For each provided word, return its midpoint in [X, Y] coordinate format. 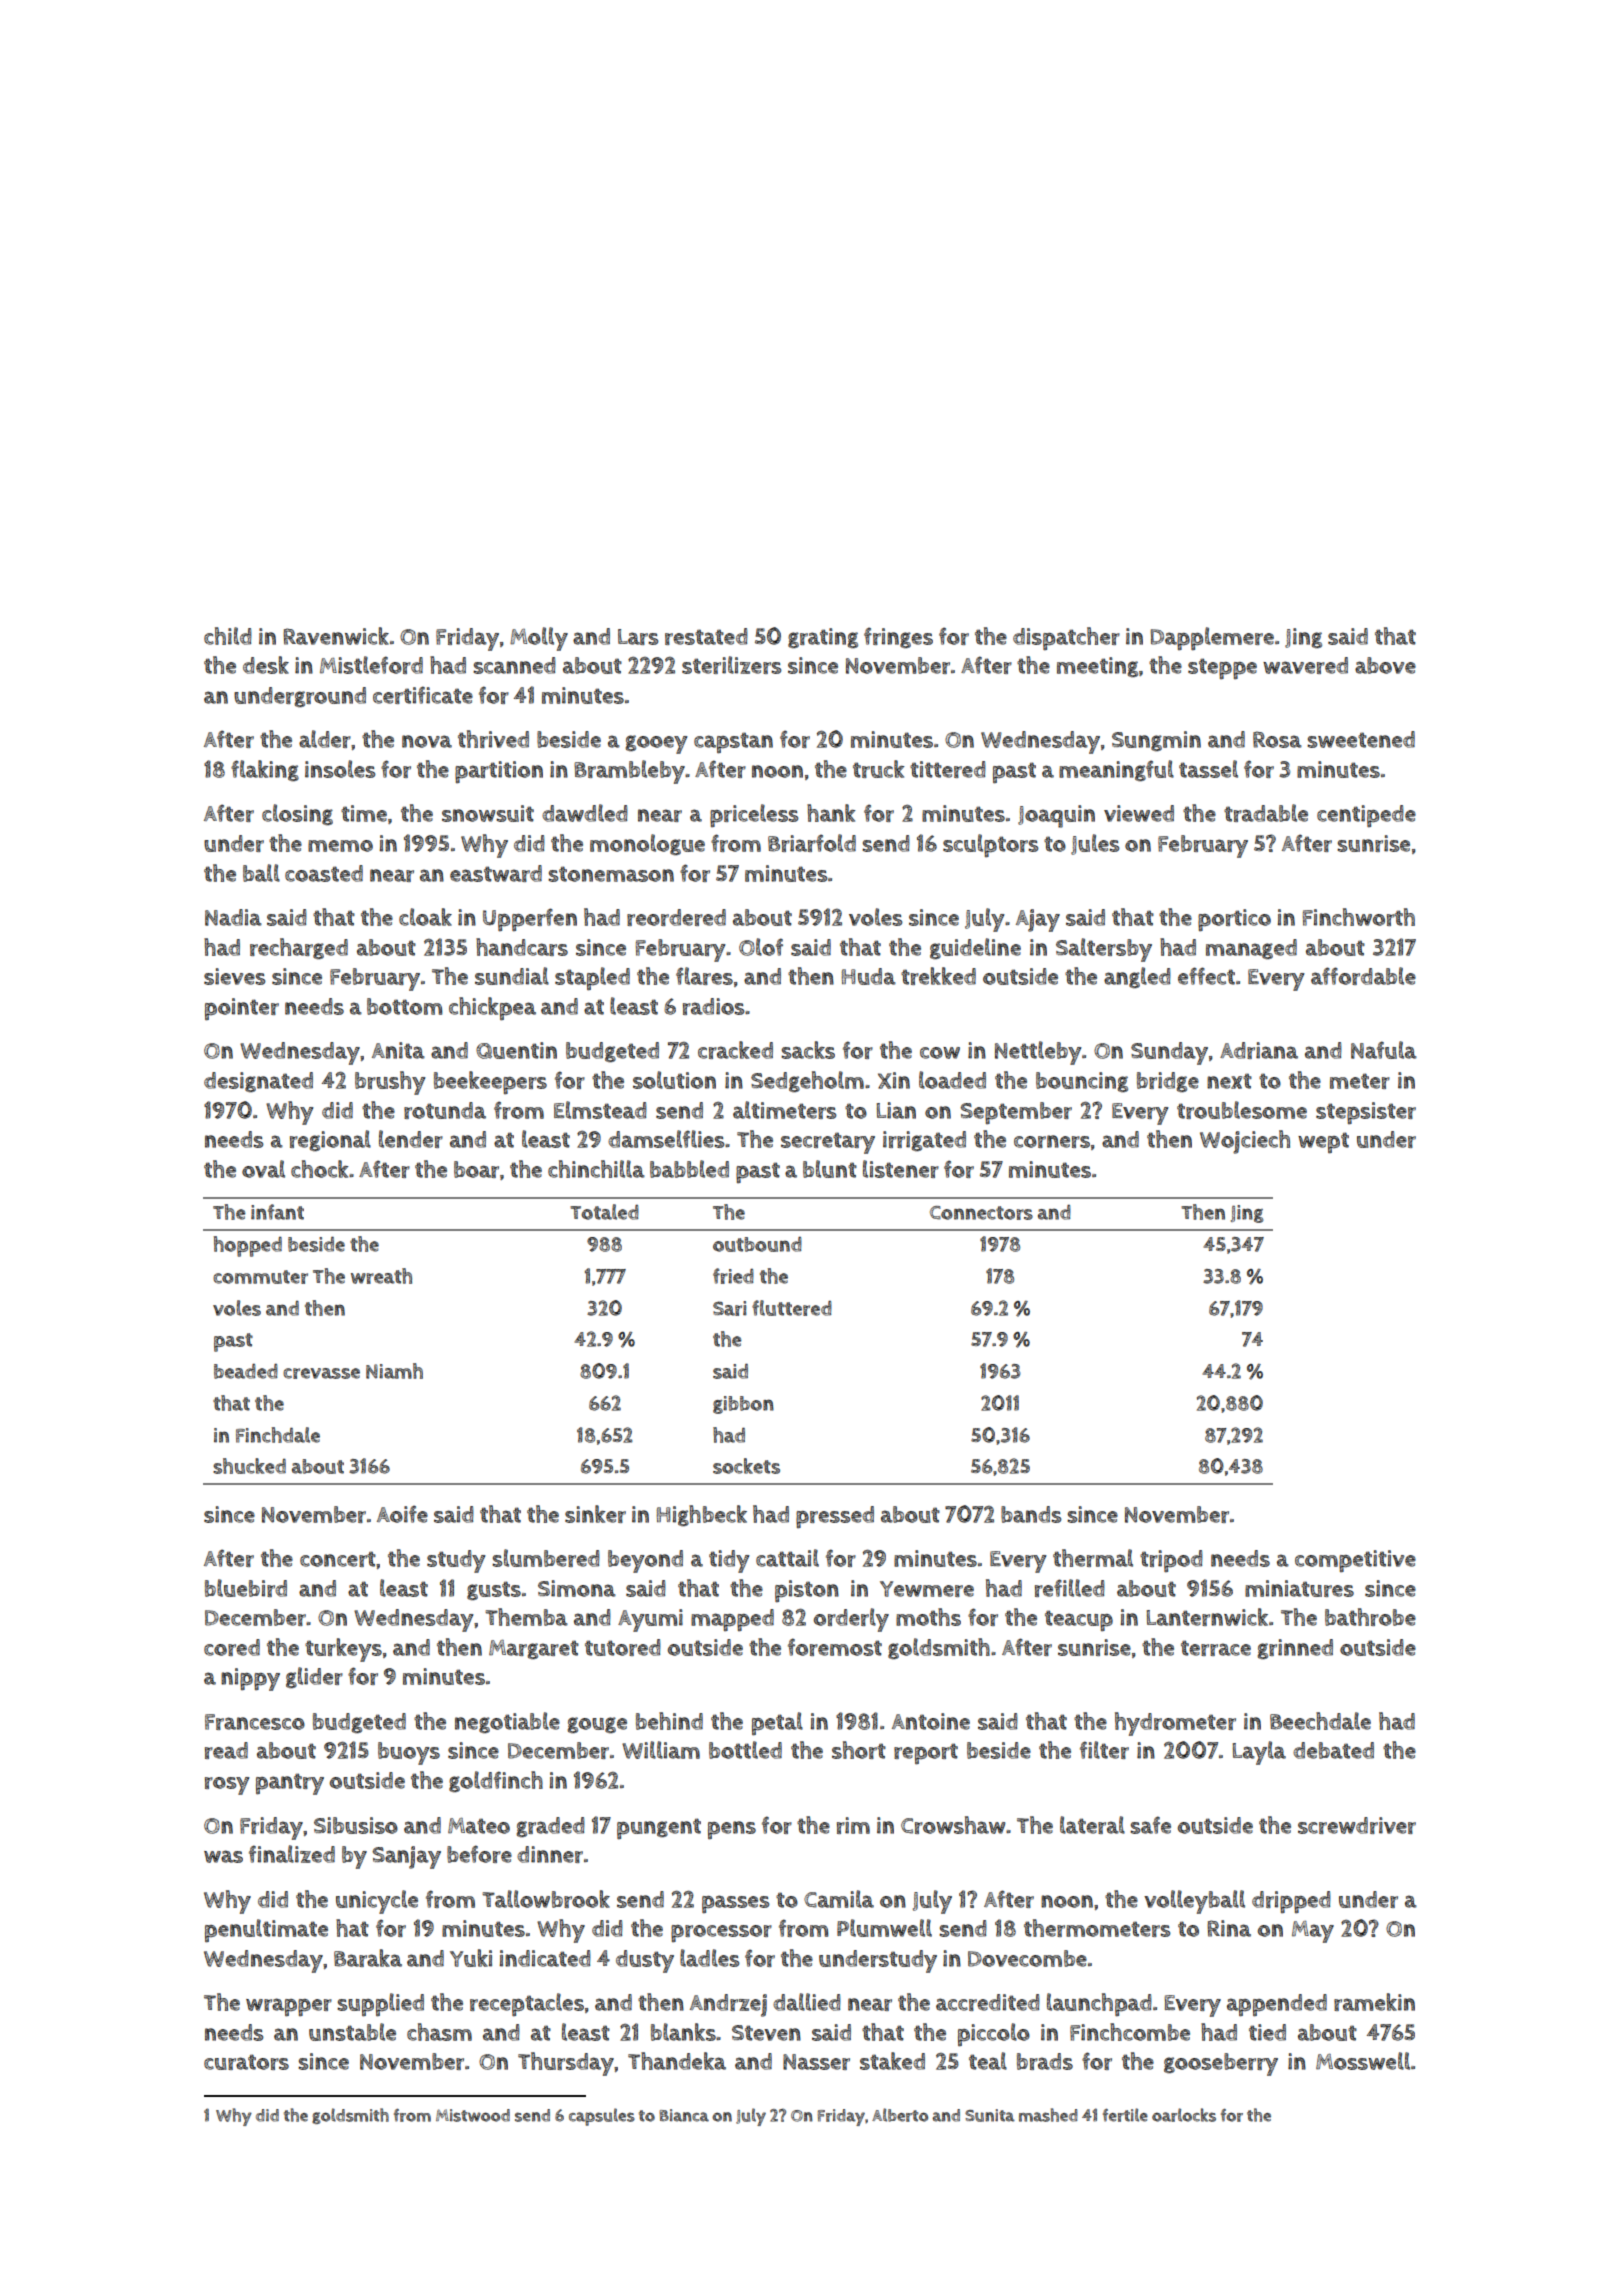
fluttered [792, 1308]
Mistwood [473, 2115]
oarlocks [1184, 2115]
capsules [602, 2117]
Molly [539, 639]
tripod [1171, 1561]
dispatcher [1066, 639]
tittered [948, 769]
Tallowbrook [546, 1899]
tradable [1266, 813]
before [479, 1854]
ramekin [1374, 2002]
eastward [496, 873]
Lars [638, 637]
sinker [595, 1514]
